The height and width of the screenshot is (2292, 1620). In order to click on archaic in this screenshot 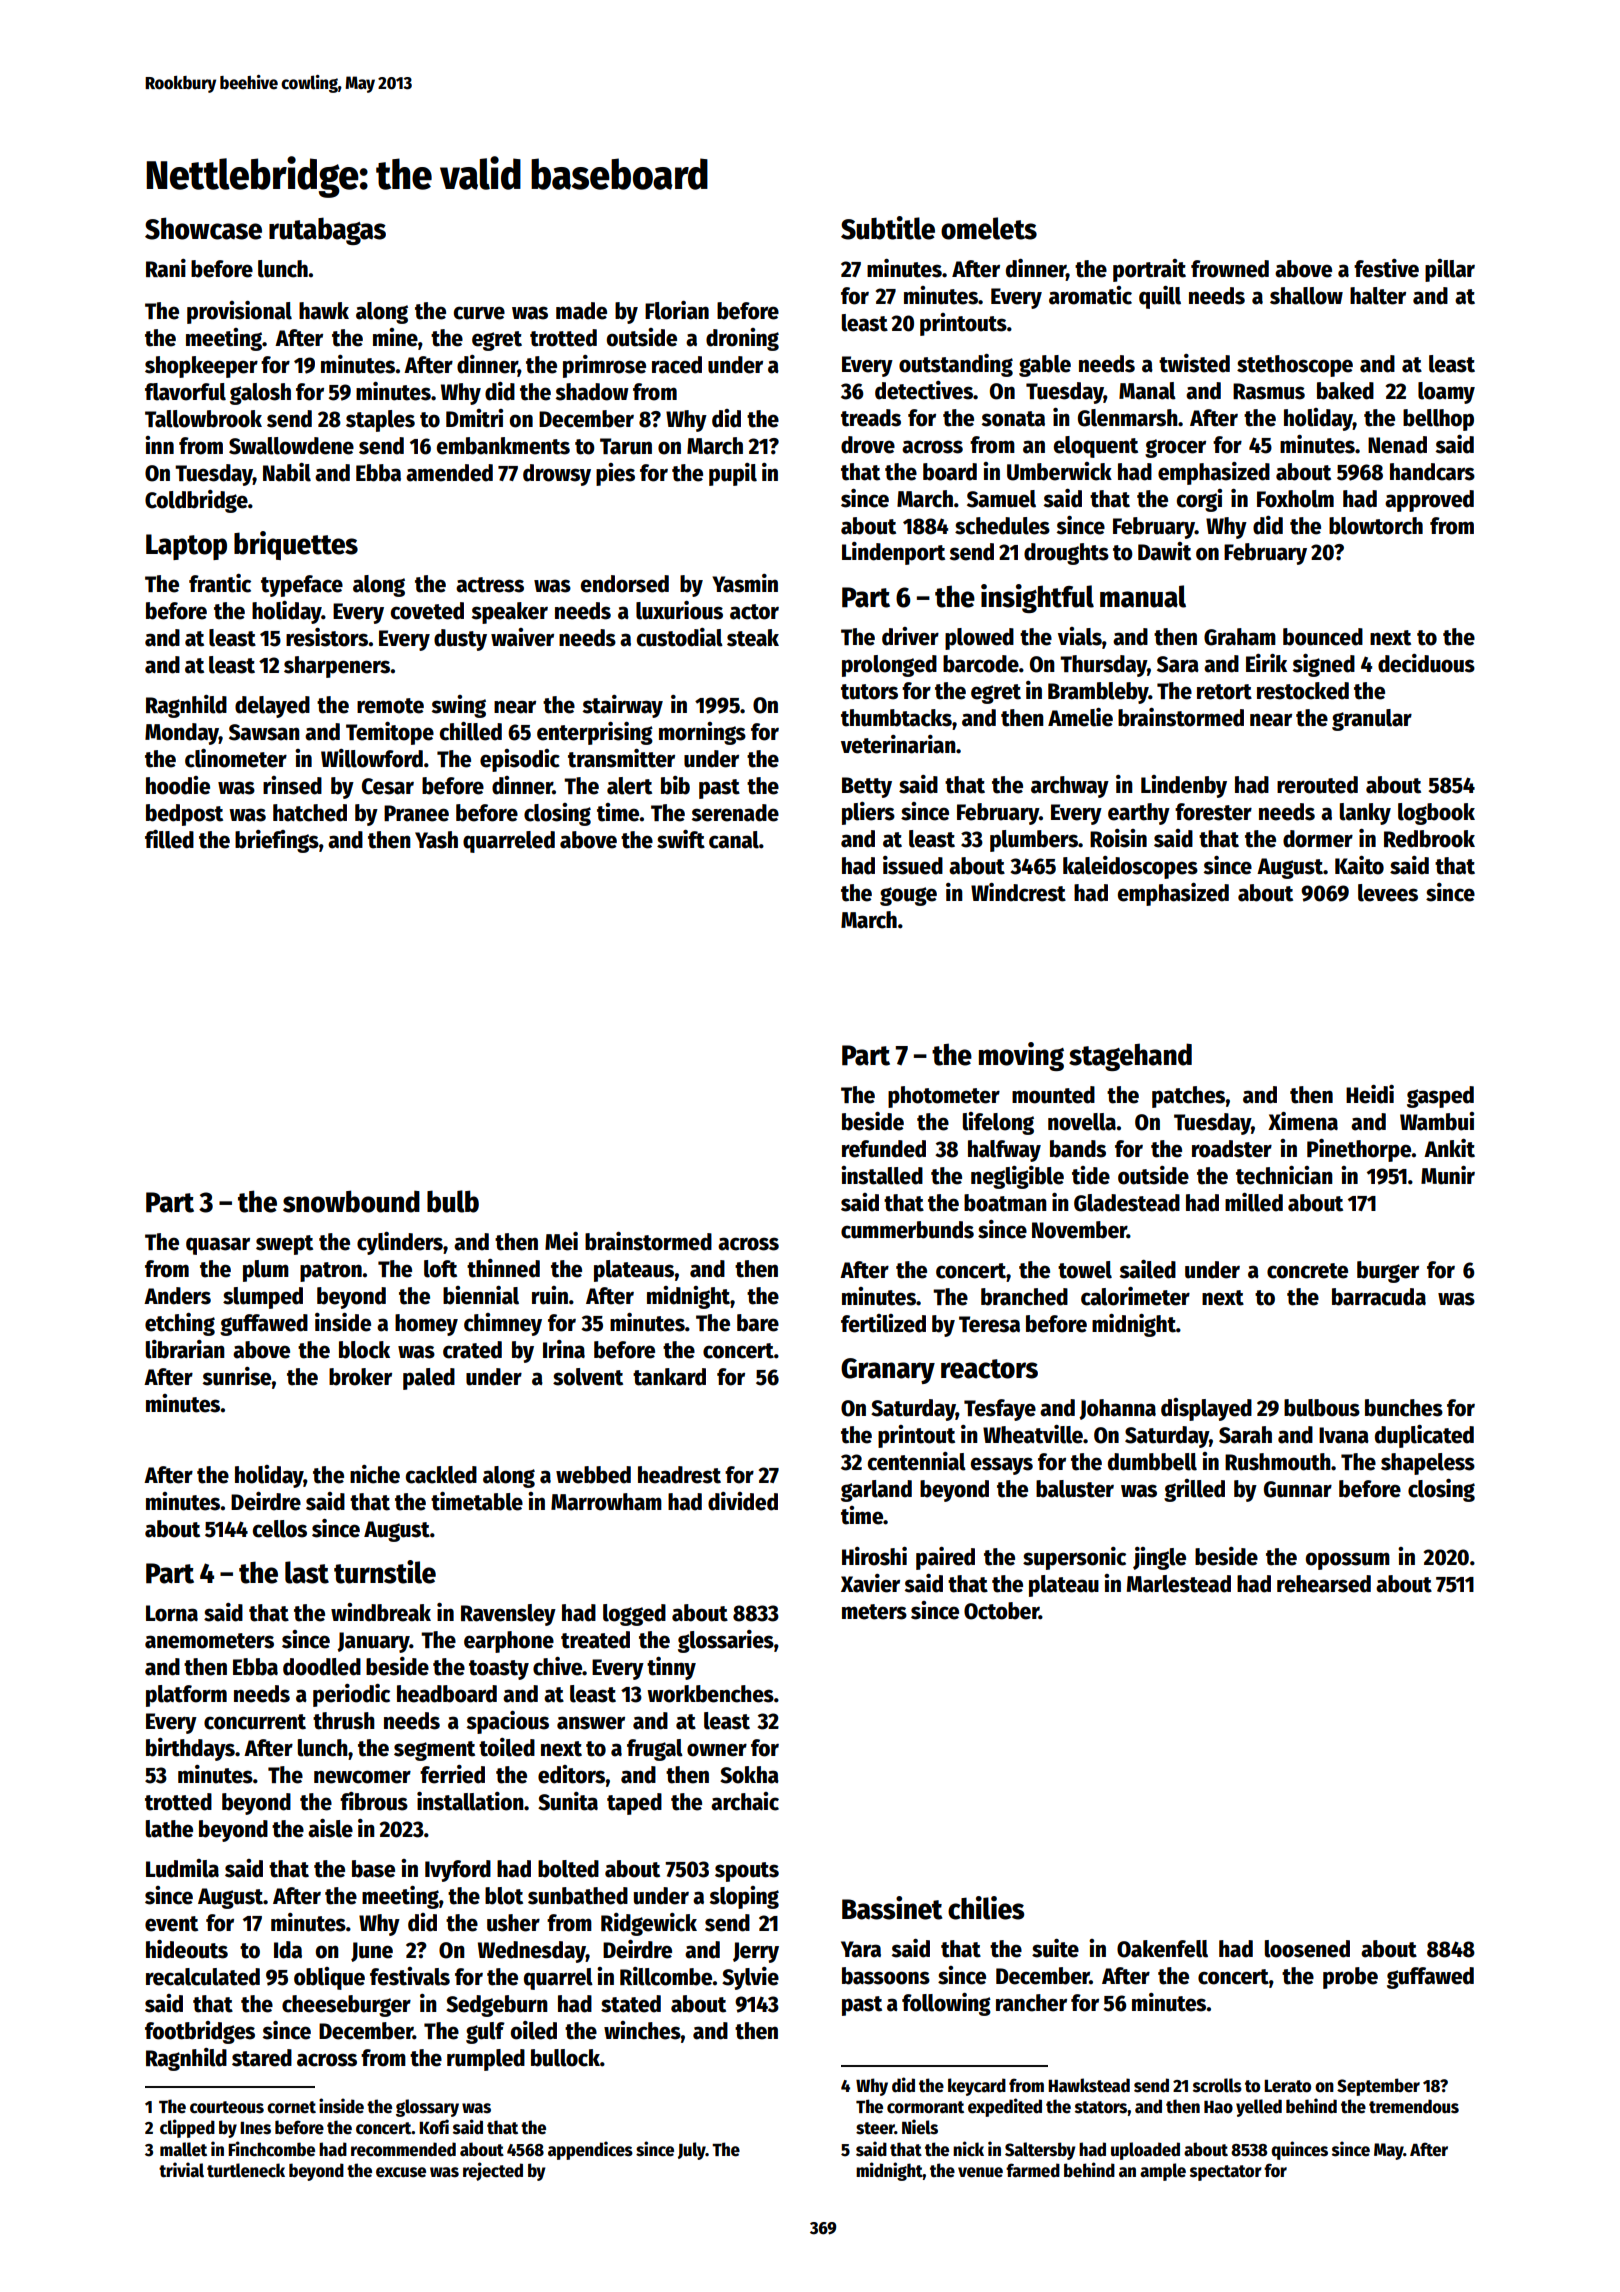, I will do `click(745, 1801)`.
